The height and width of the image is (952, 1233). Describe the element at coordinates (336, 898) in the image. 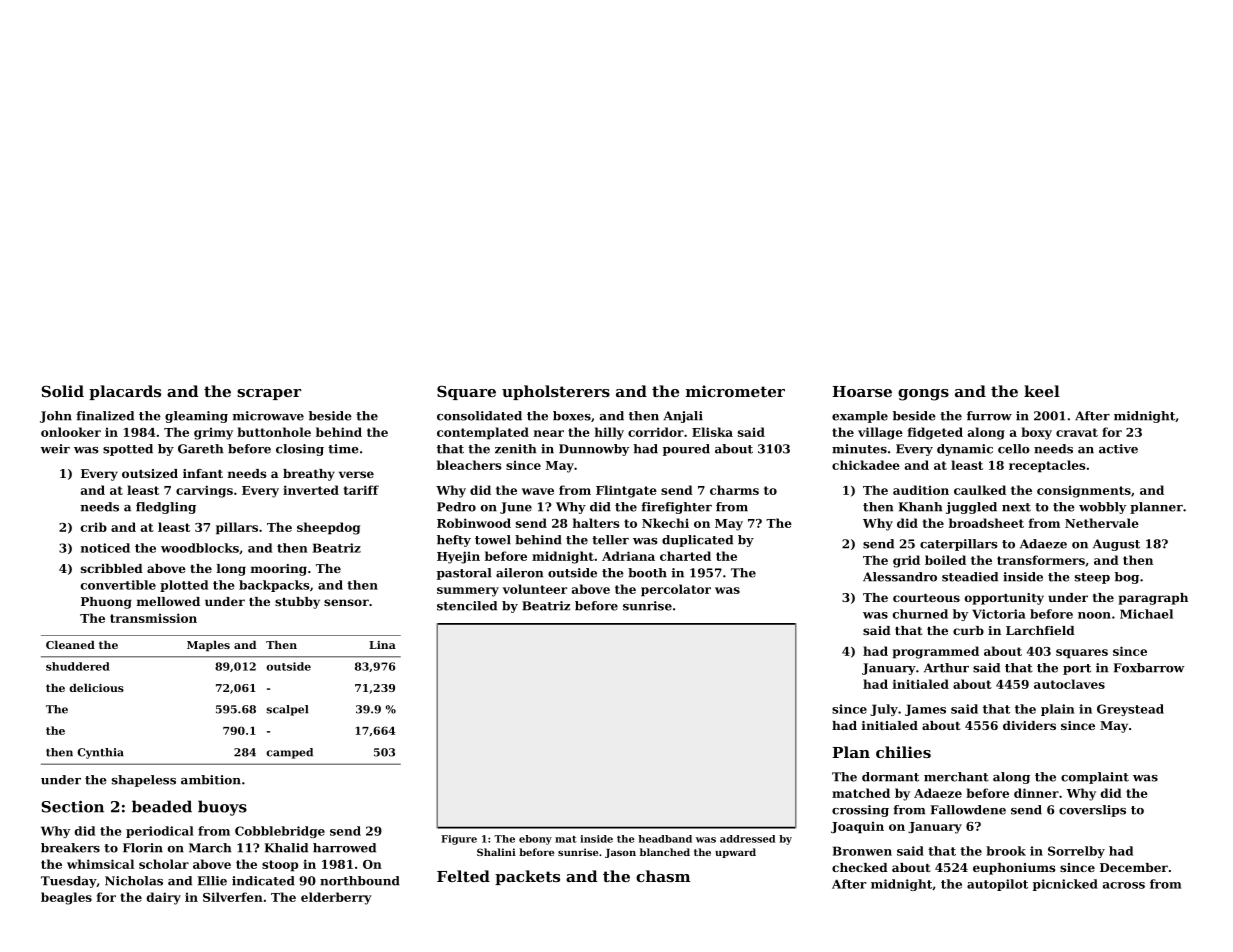

I see `elderberry` at that location.
